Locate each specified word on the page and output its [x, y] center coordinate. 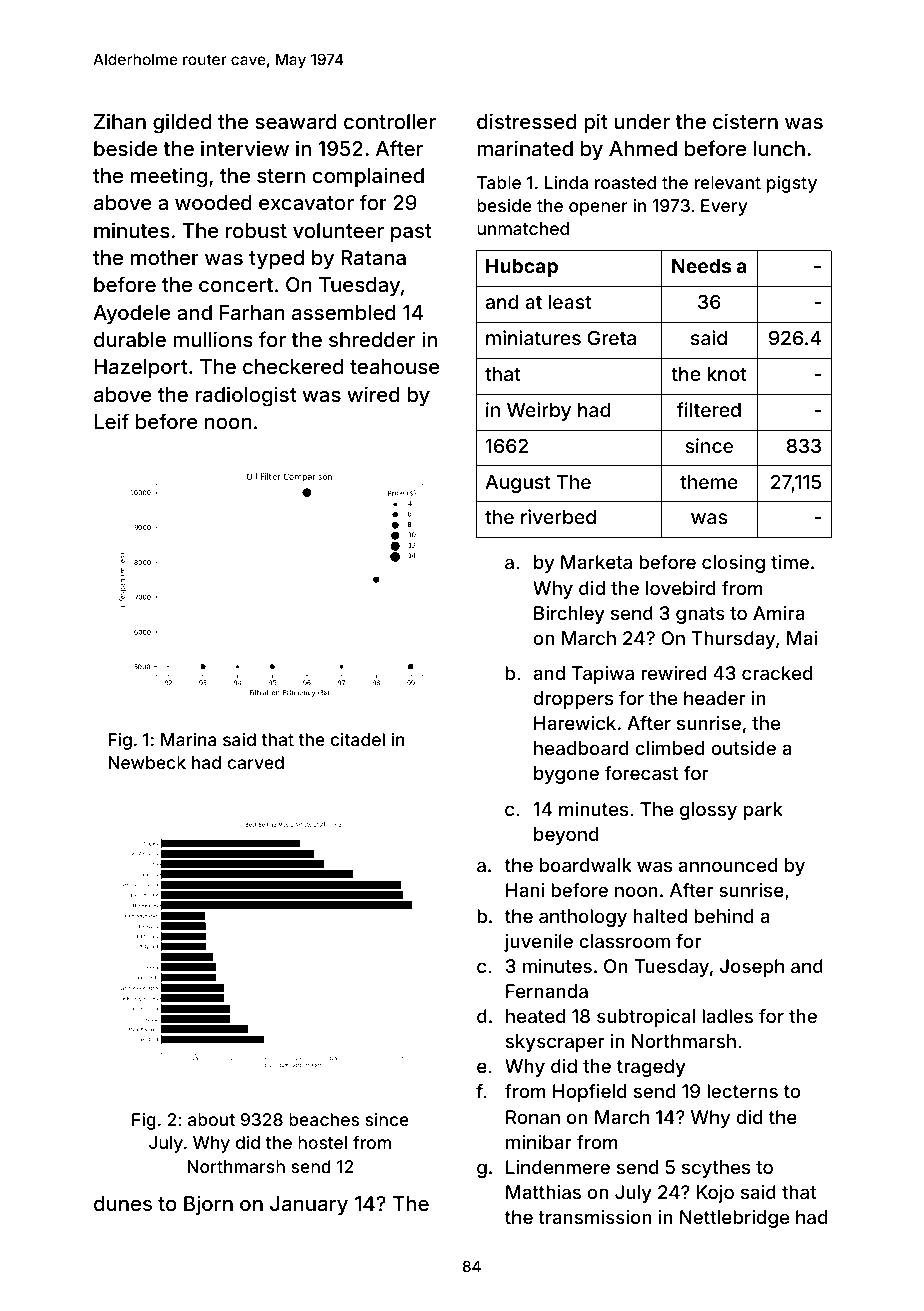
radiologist [245, 396]
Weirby [539, 411]
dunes [123, 1203]
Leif [111, 421]
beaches [324, 1119]
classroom [624, 941]
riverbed [558, 516]
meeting [169, 177]
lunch [779, 148]
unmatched [523, 228]
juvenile [538, 943]
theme [709, 482]
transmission [595, 1217]
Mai [802, 638]
